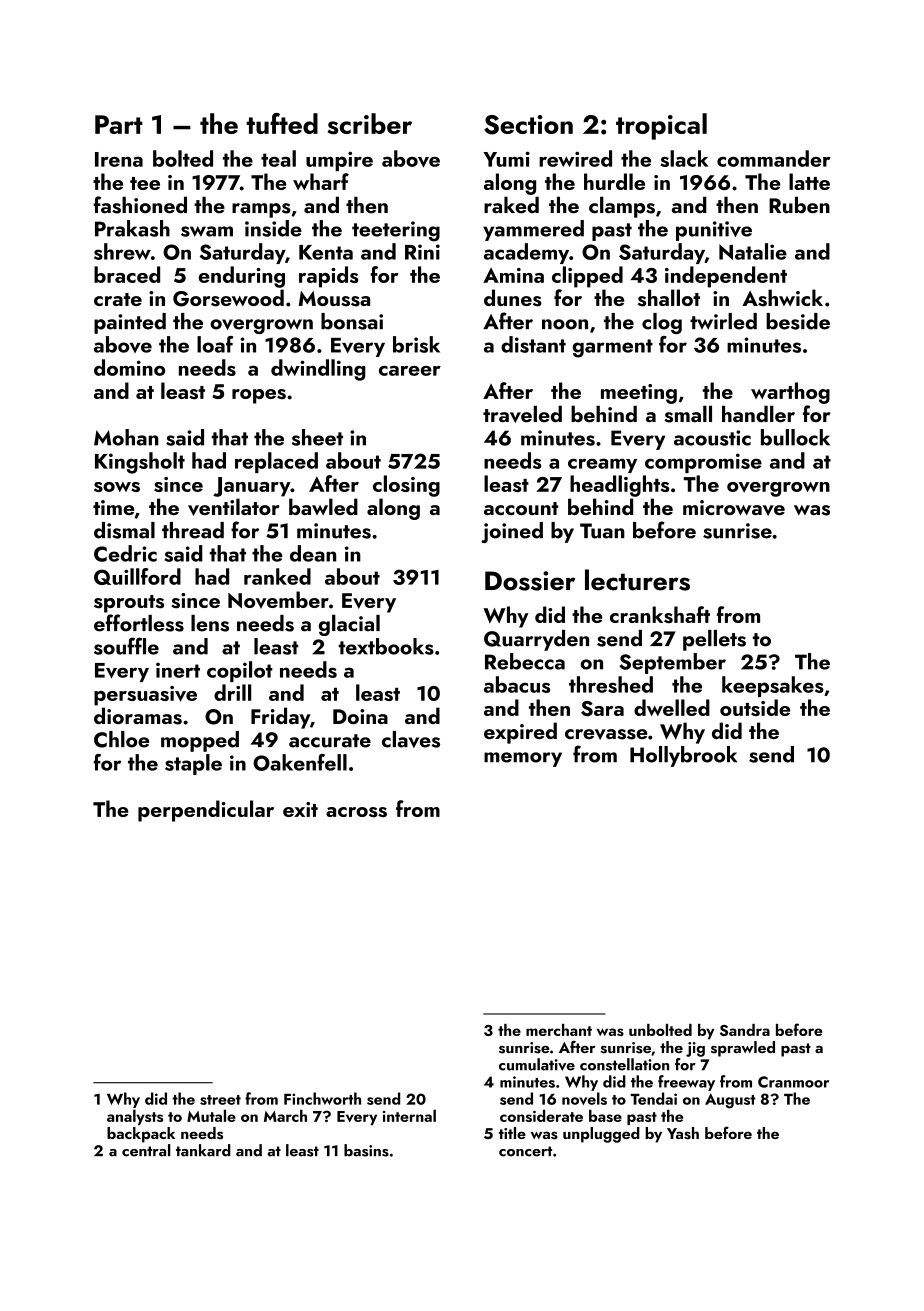 The image size is (924, 1311). Describe the element at coordinates (282, 123) in the image. I see `tufted` at that location.
